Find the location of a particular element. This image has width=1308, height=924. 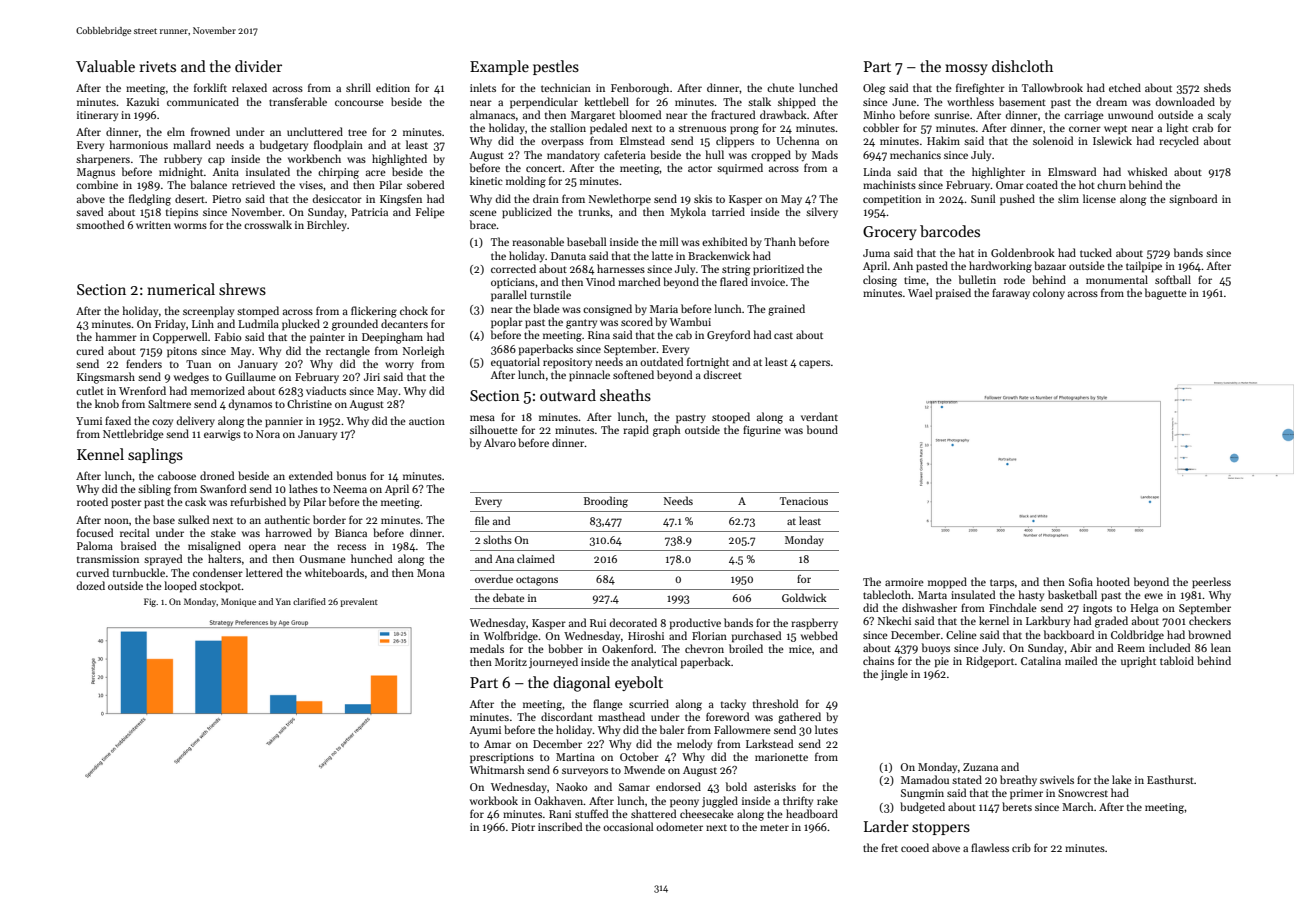

floodplain is located at coordinates (338, 146).
